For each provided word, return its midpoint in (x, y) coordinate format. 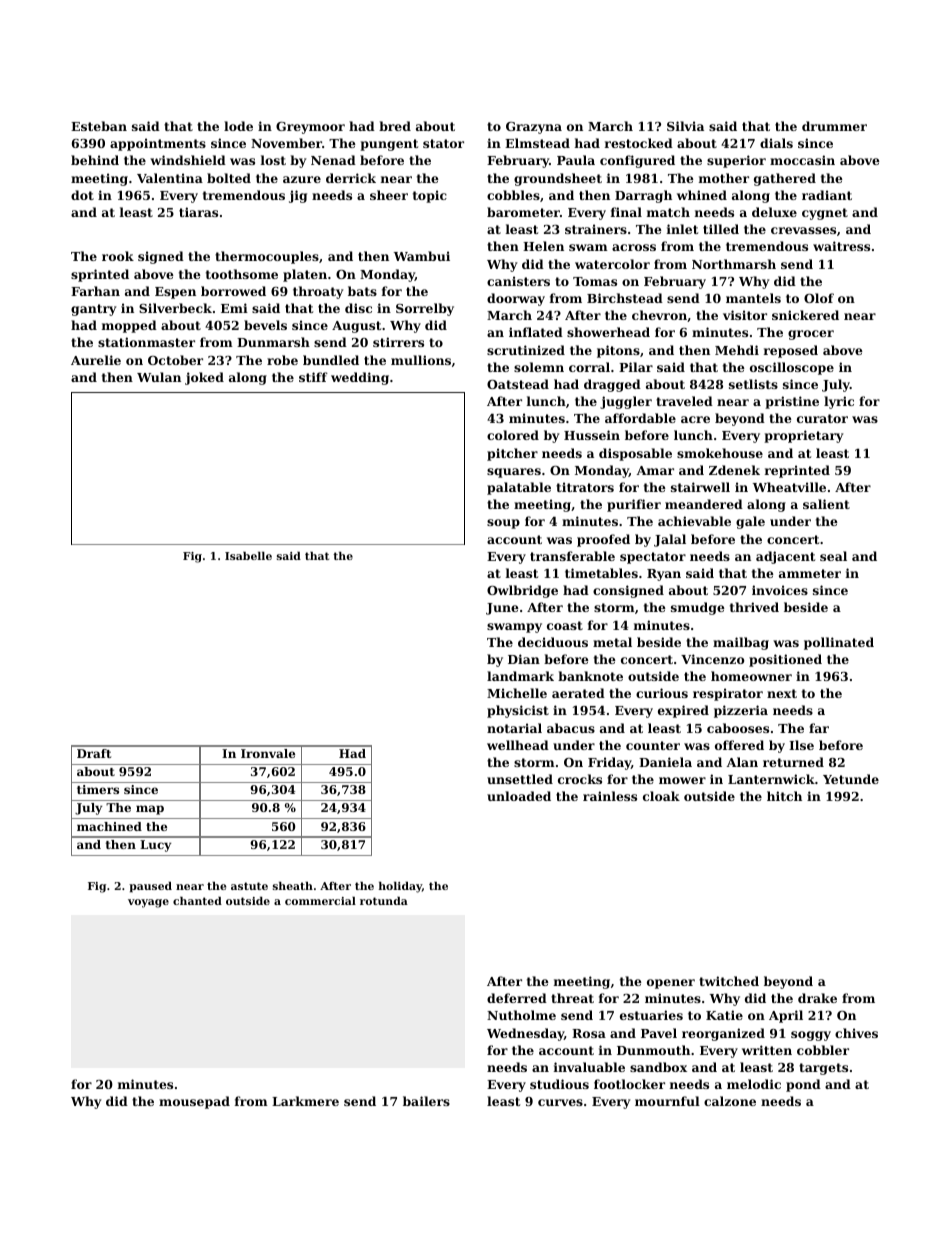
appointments (158, 144)
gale (750, 522)
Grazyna (534, 128)
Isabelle (248, 556)
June (502, 609)
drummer (834, 126)
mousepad (194, 1102)
